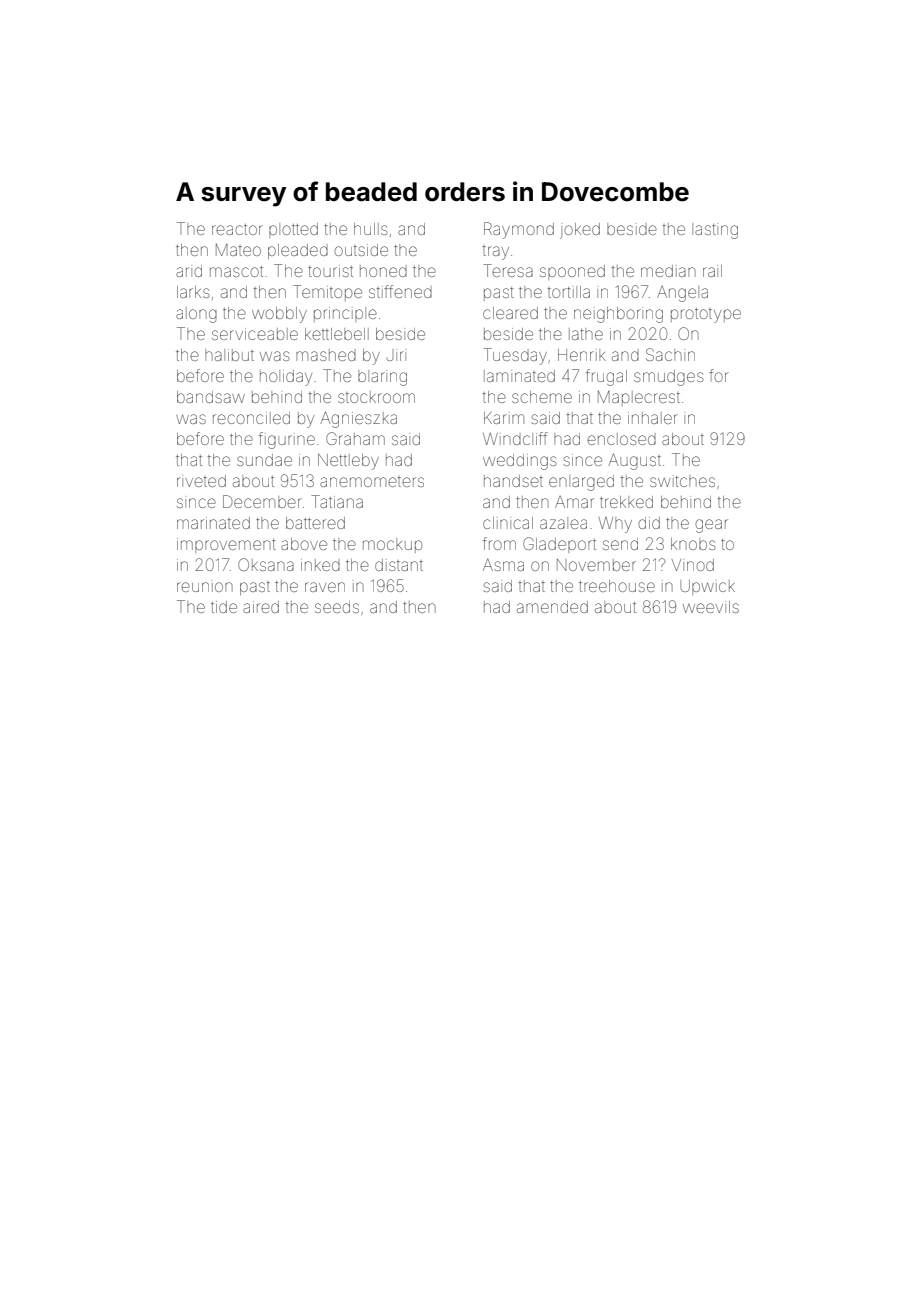  Describe the element at coordinates (519, 376) in the screenshot. I see `laminated` at that location.
